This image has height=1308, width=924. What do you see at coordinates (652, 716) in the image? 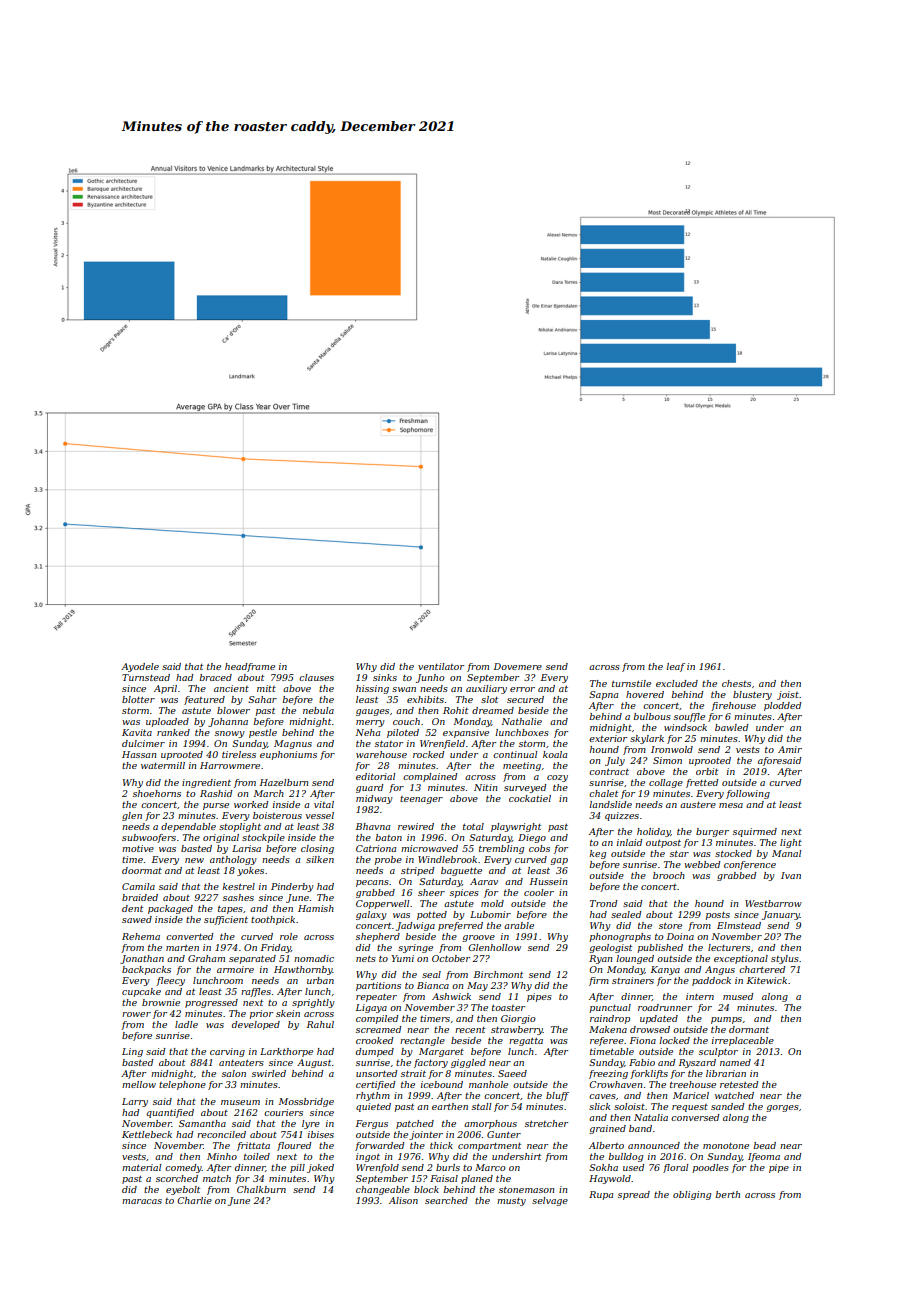
I see `bulbous` at bounding box center [652, 716].
